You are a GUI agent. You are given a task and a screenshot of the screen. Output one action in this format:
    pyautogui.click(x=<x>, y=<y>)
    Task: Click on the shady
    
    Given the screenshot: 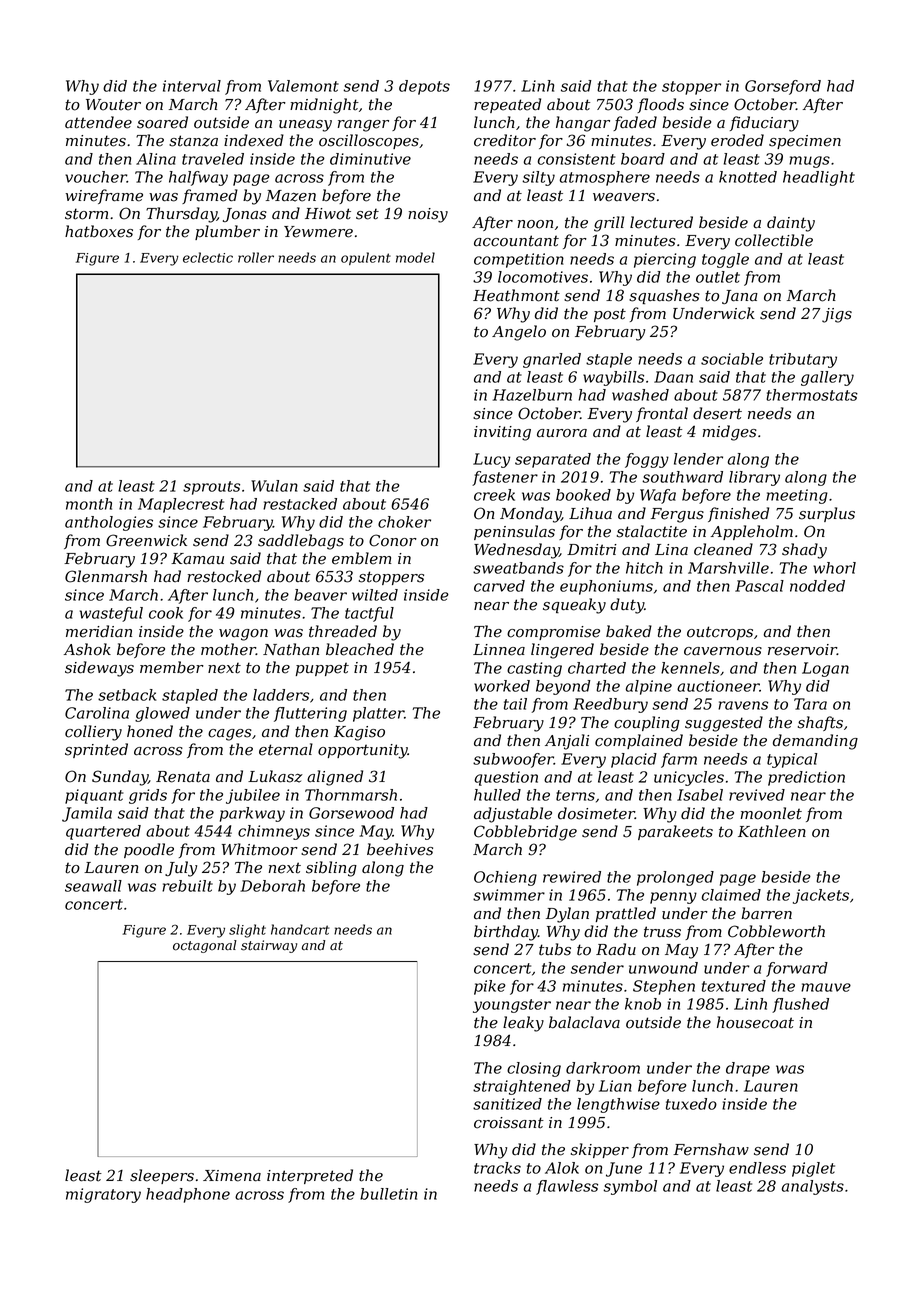 What is the action you would take?
    pyautogui.click(x=804, y=551)
